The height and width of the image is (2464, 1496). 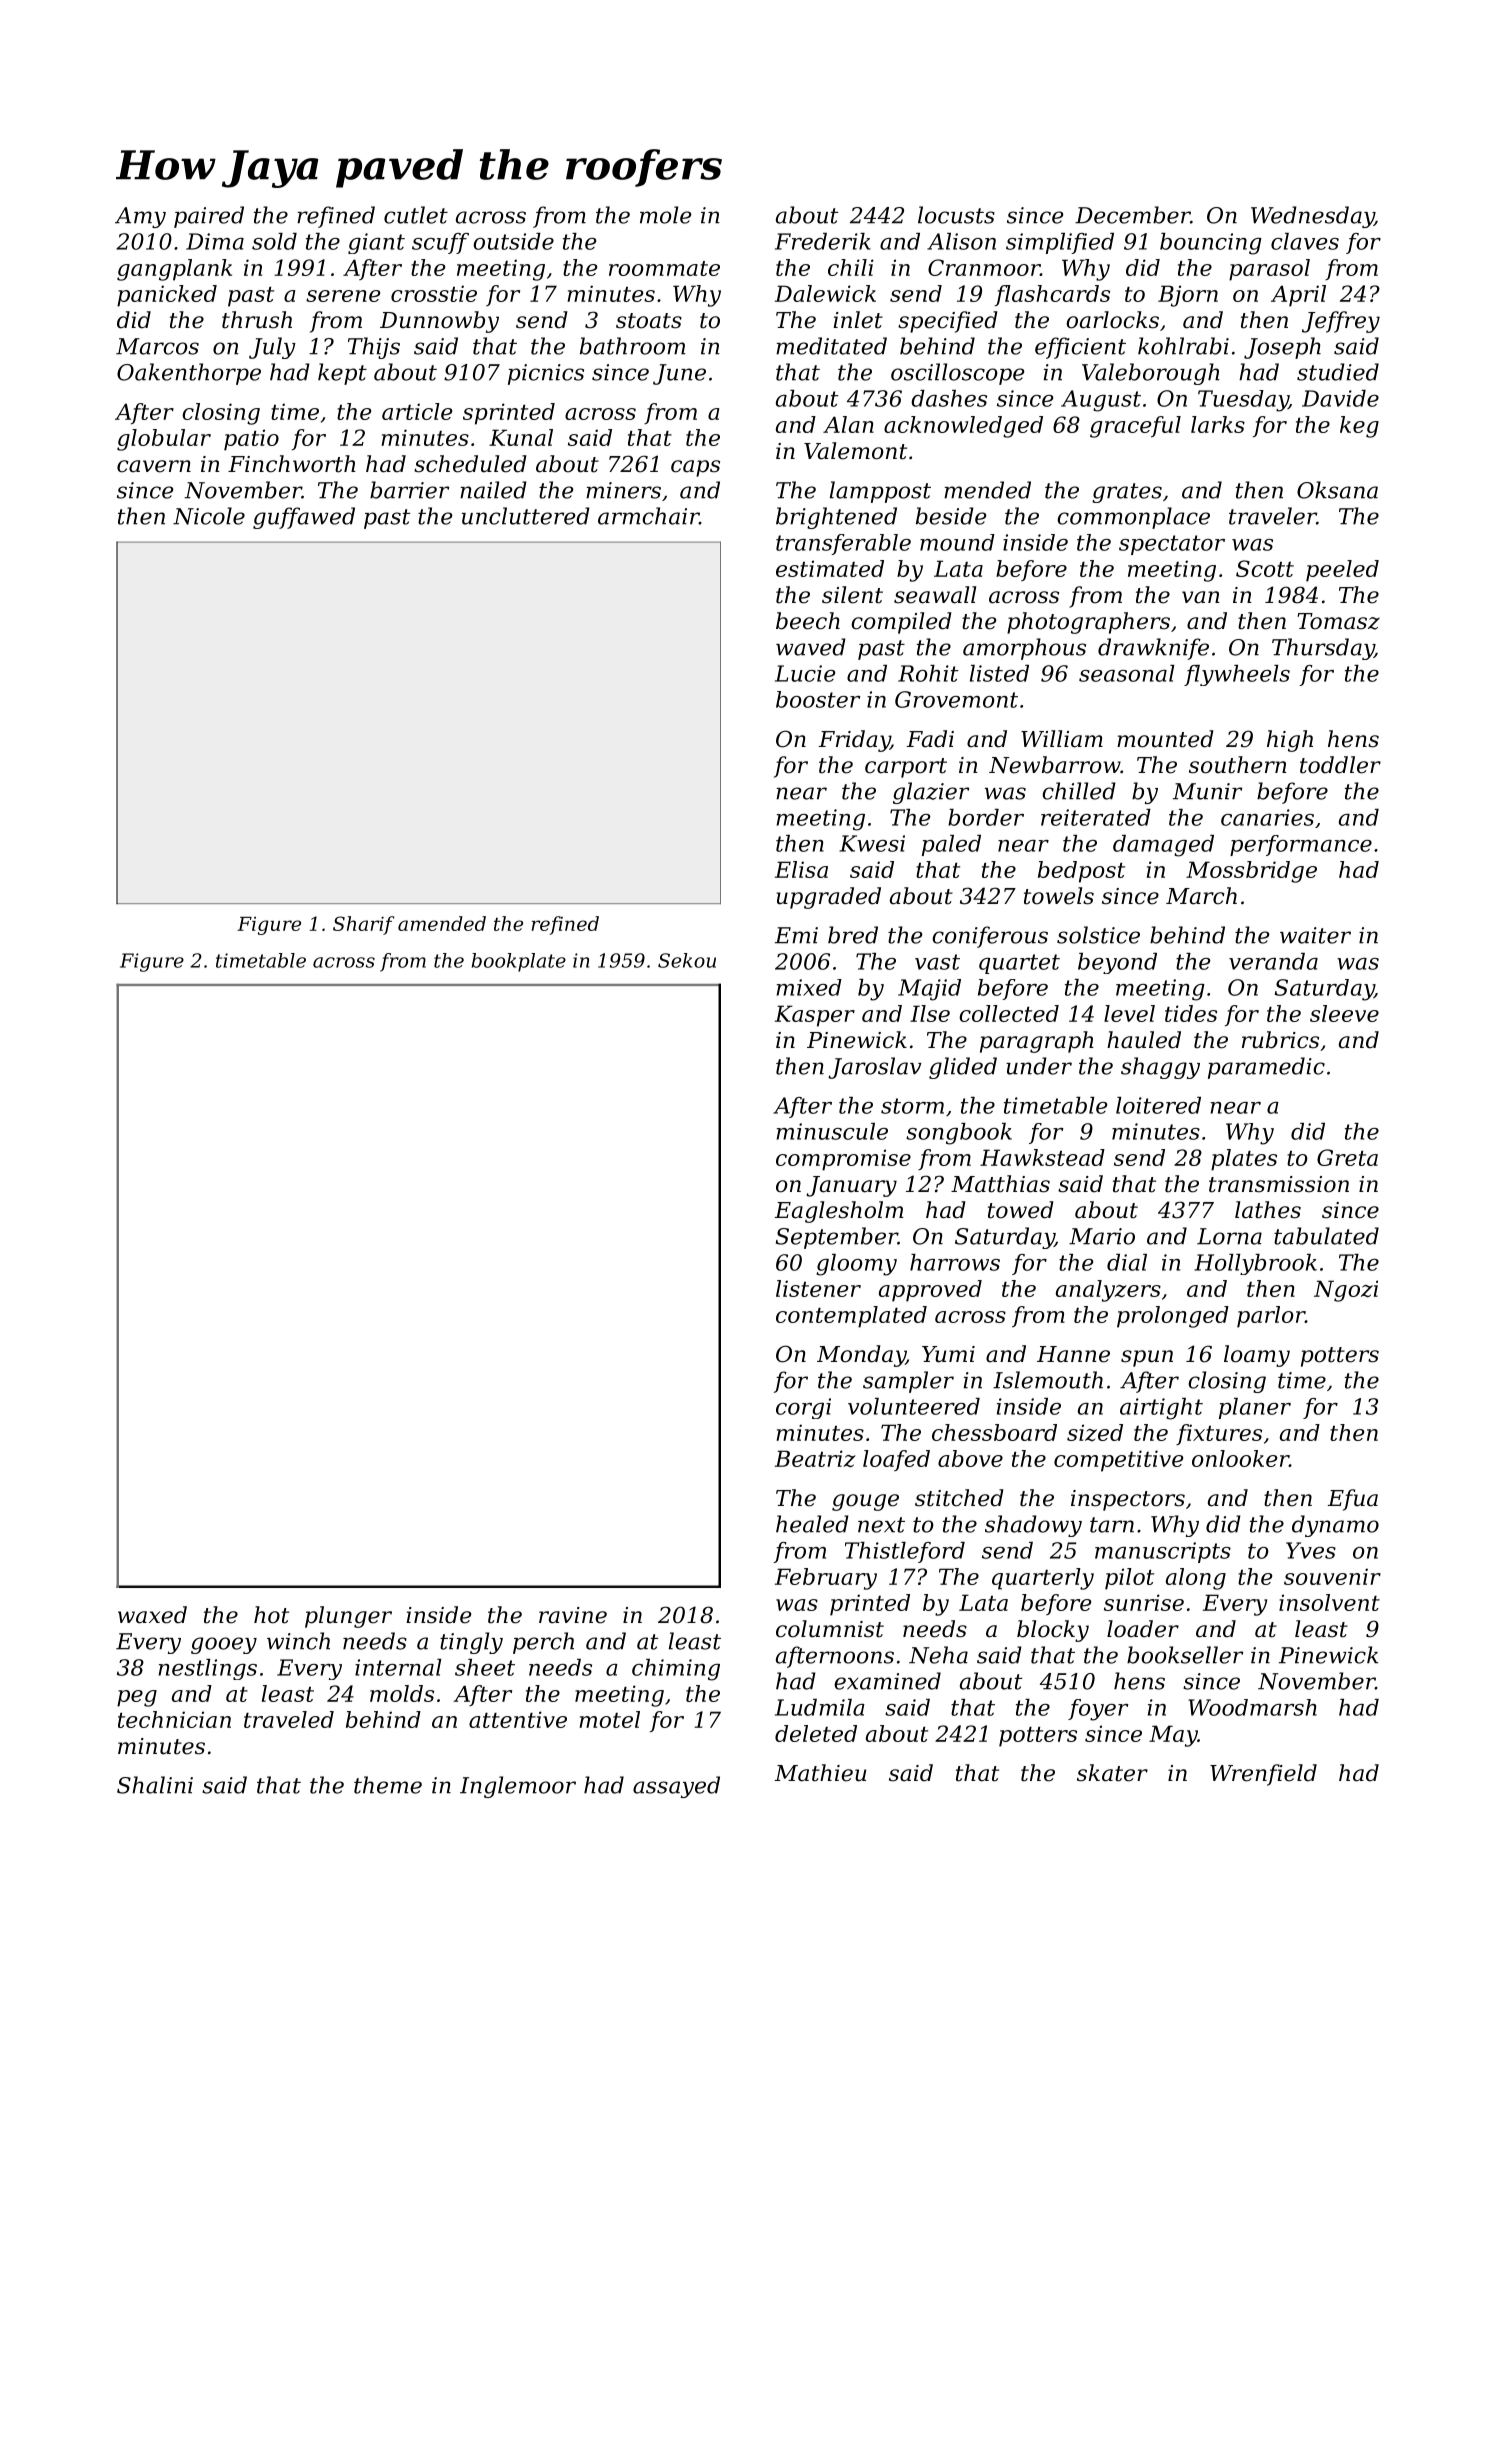 I want to click on armchair, so click(x=648, y=516).
